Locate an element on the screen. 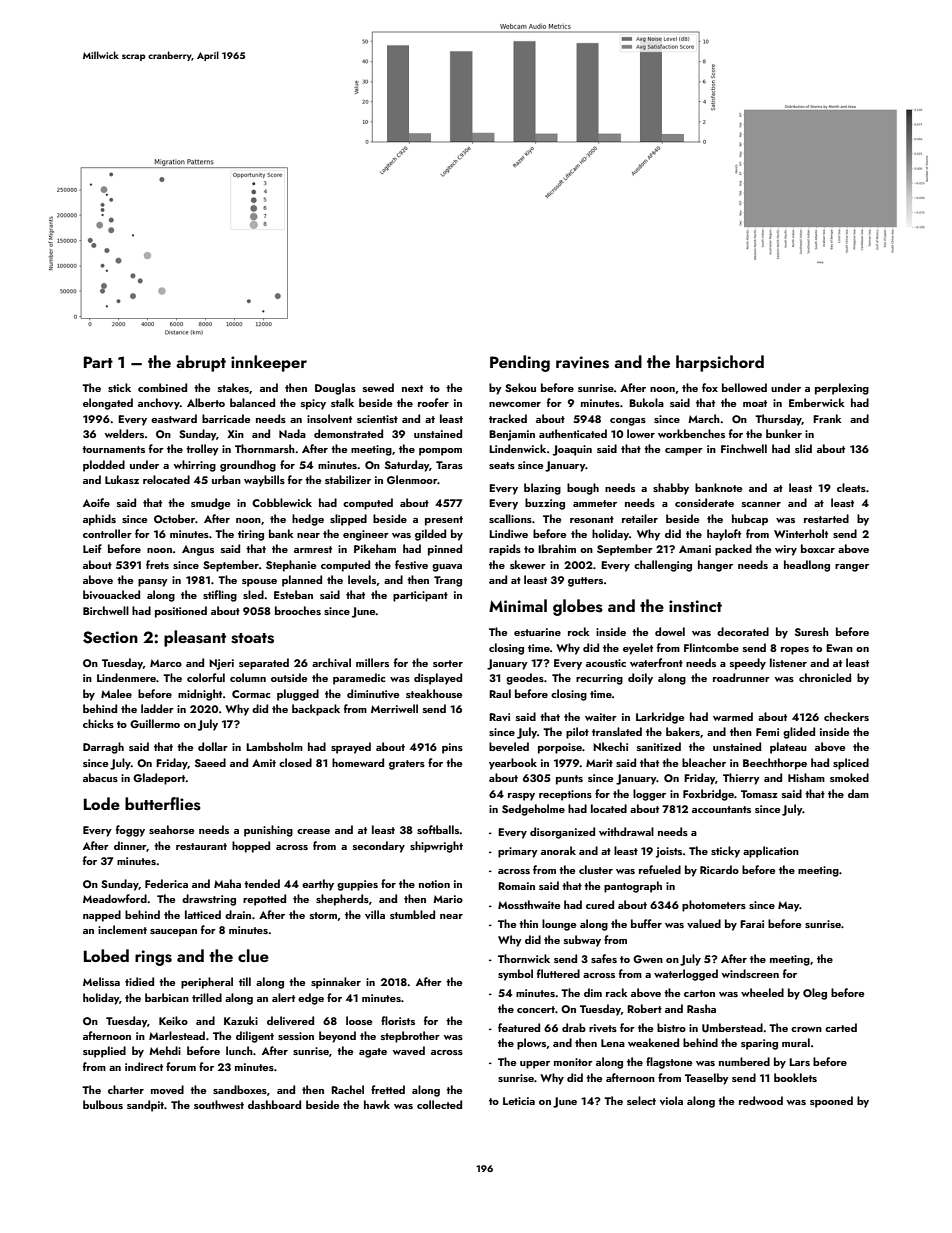 The image size is (952, 1233). slipped is located at coordinates (348, 520).
